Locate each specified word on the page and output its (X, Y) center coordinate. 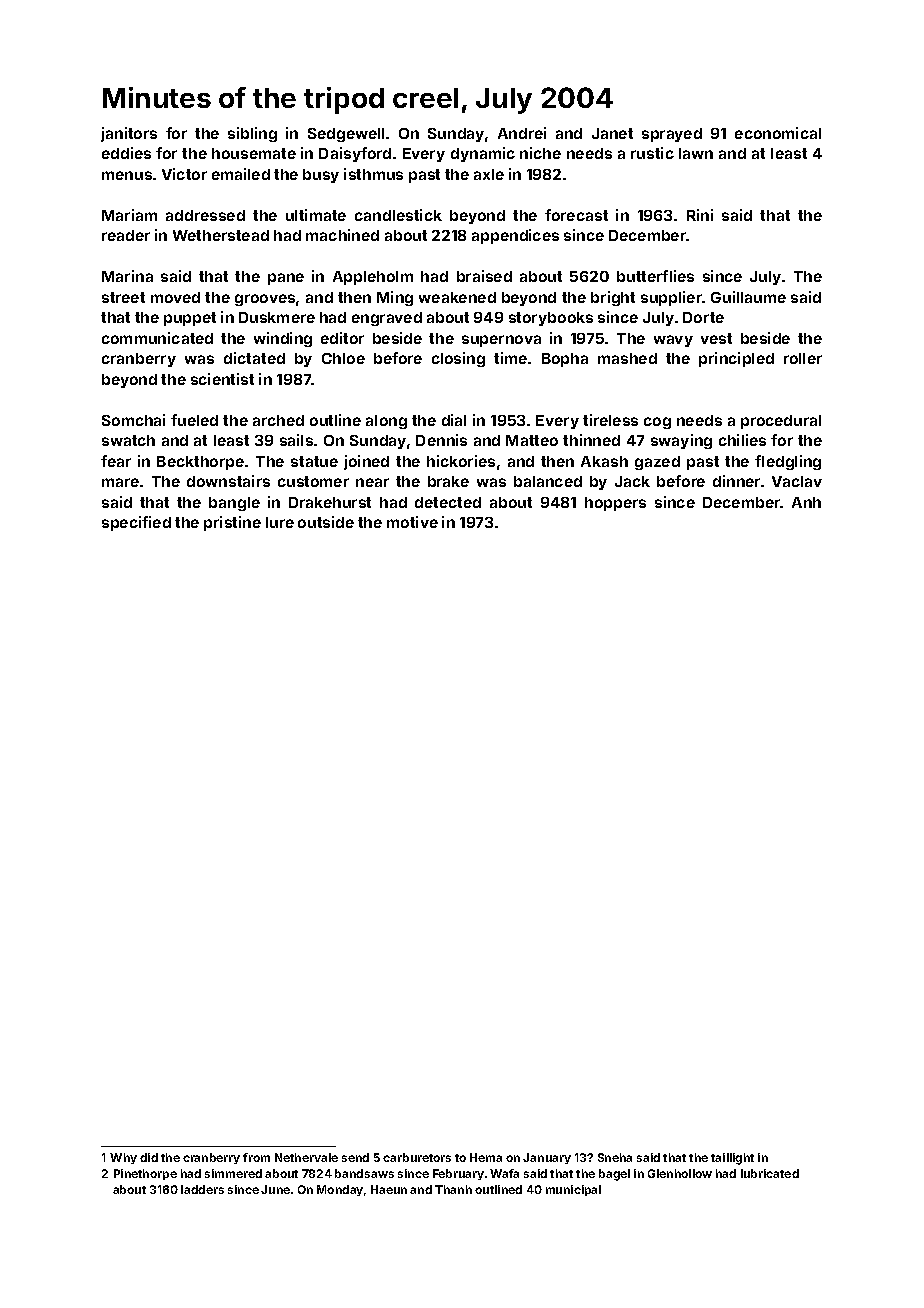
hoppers (615, 504)
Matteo (532, 440)
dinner (736, 481)
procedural (781, 422)
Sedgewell (346, 135)
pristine (232, 523)
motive (412, 522)
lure (280, 522)
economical (778, 133)
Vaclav (797, 481)
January (547, 1158)
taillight (732, 1159)
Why (123, 1158)
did (149, 1157)
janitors (129, 134)
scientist (222, 379)
